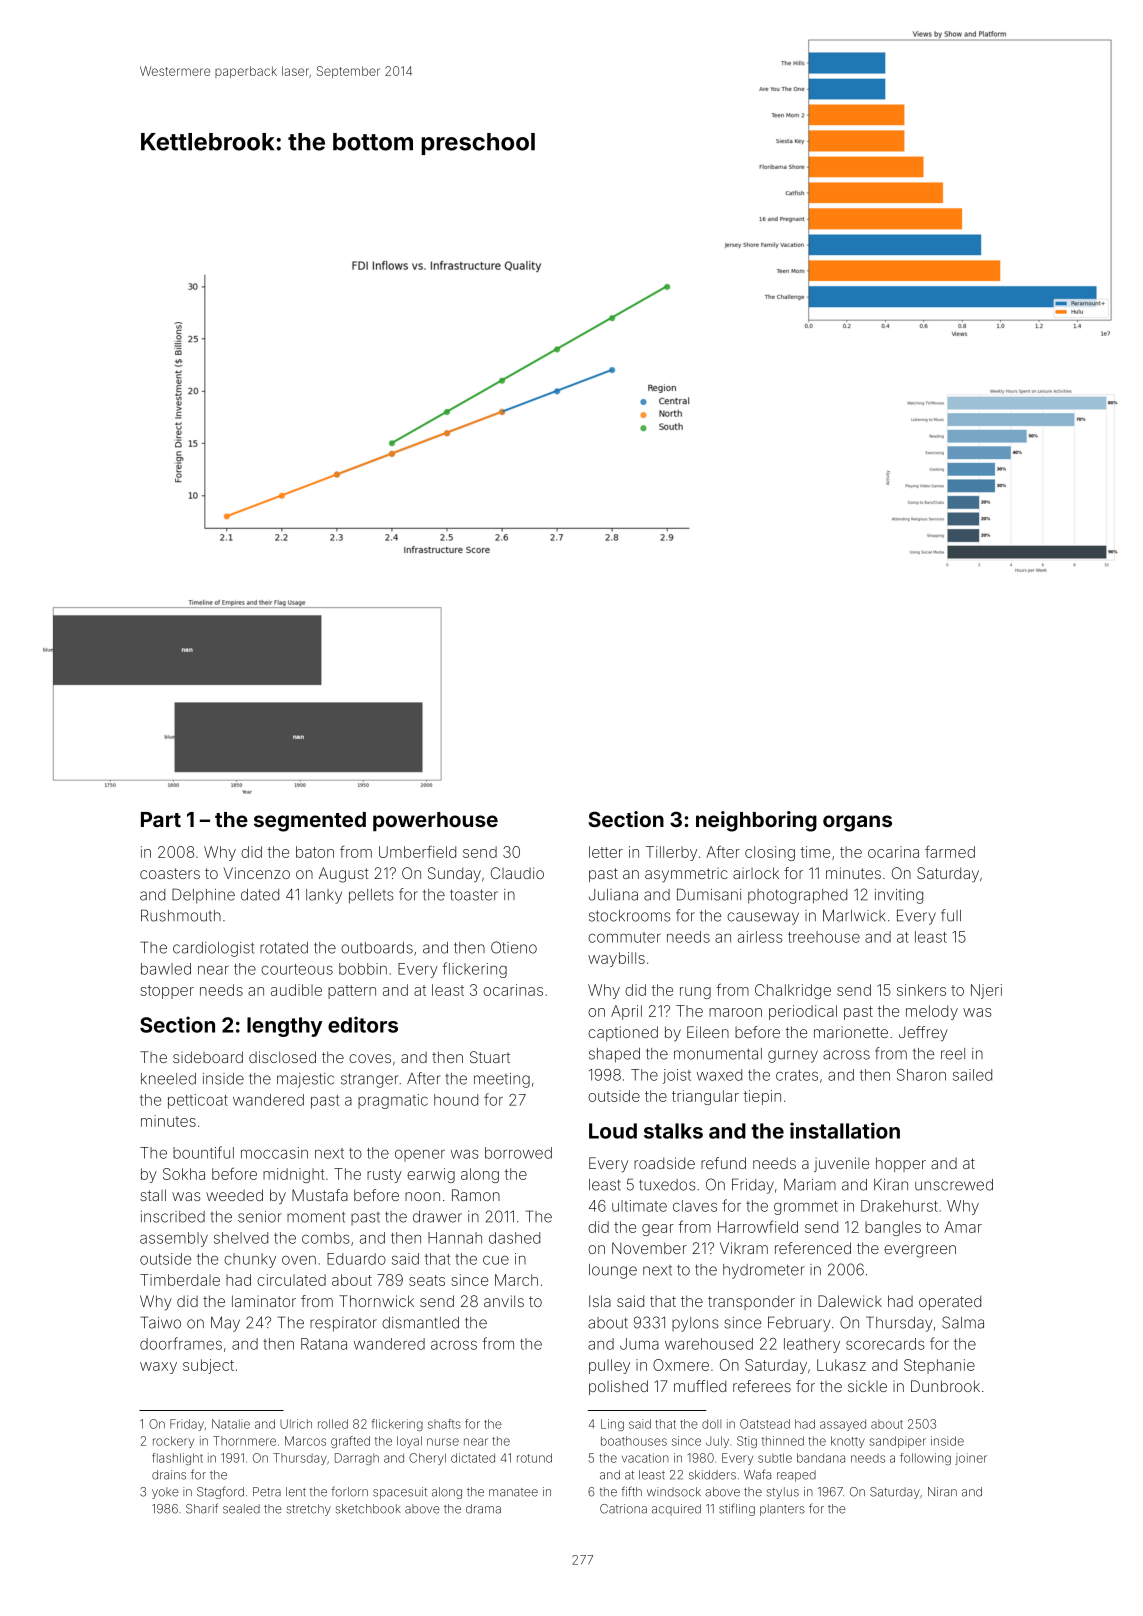 This screenshot has height=1616, width=1143. I want to click on bandana, so click(821, 1458).
